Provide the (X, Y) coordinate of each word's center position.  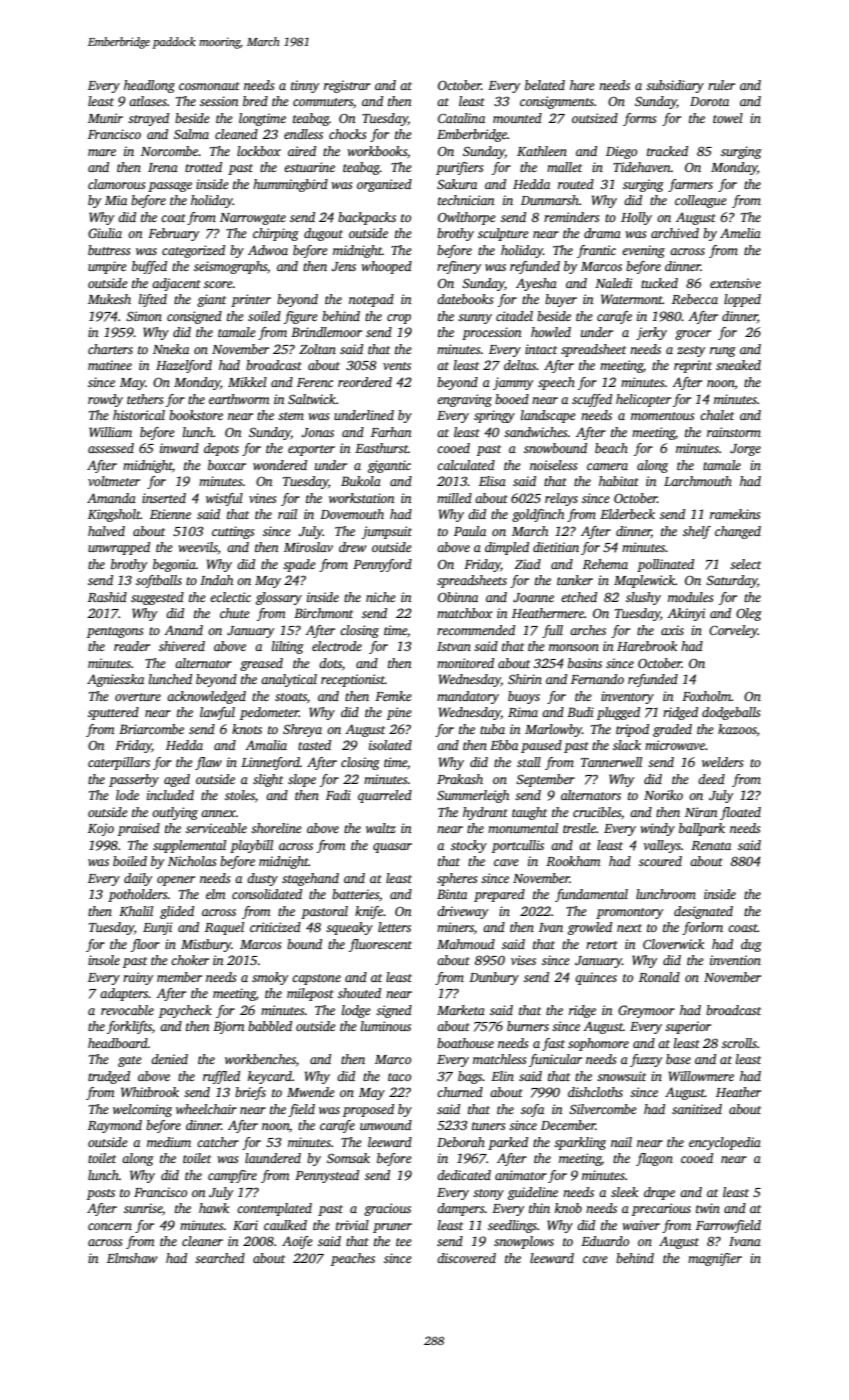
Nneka (171, 349)
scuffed (592, 400)
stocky (469, 846)
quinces (596, 978)
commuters (323, 102)
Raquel (224, 928)
